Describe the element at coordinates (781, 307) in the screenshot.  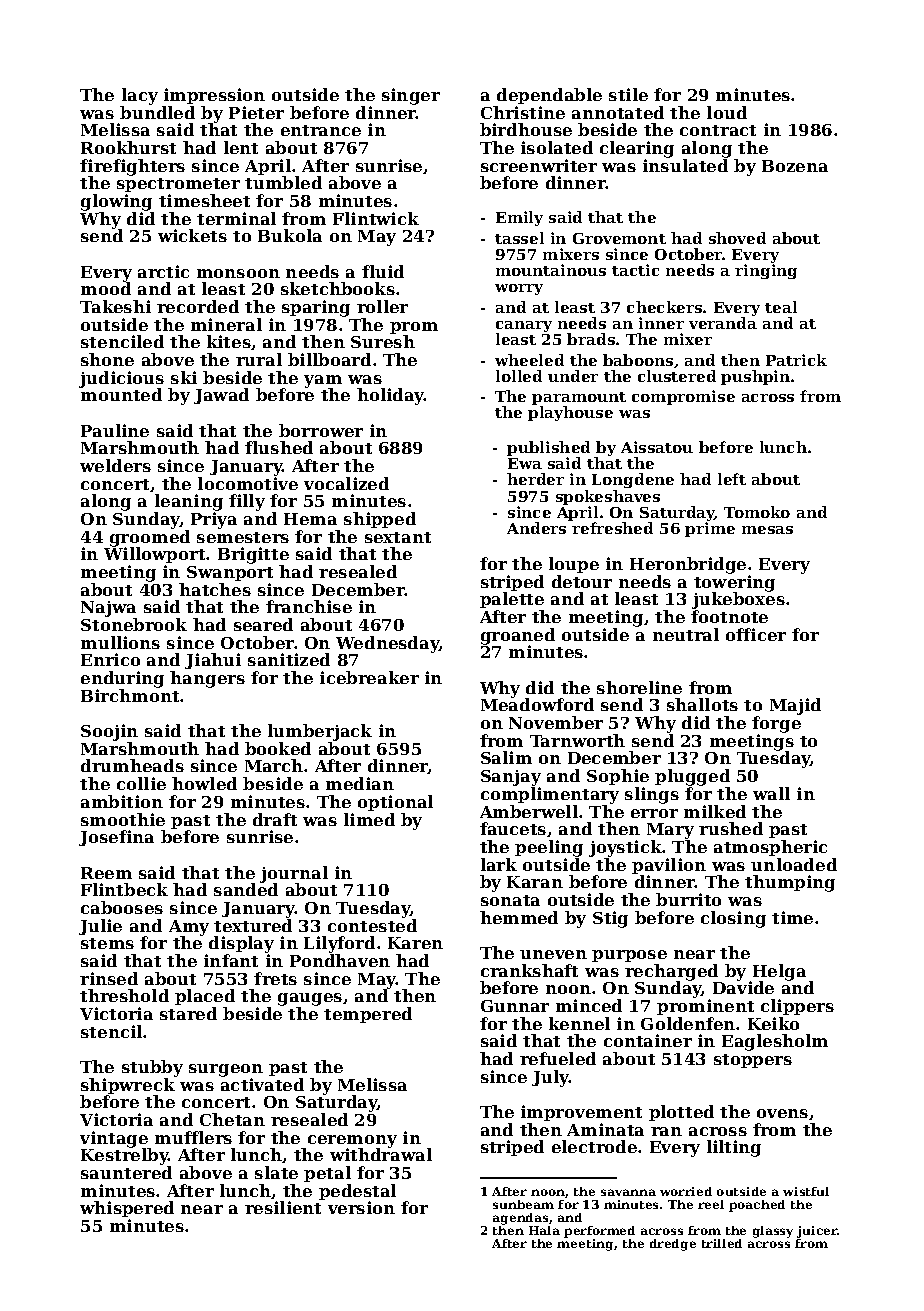
I see `teal` at that location.
